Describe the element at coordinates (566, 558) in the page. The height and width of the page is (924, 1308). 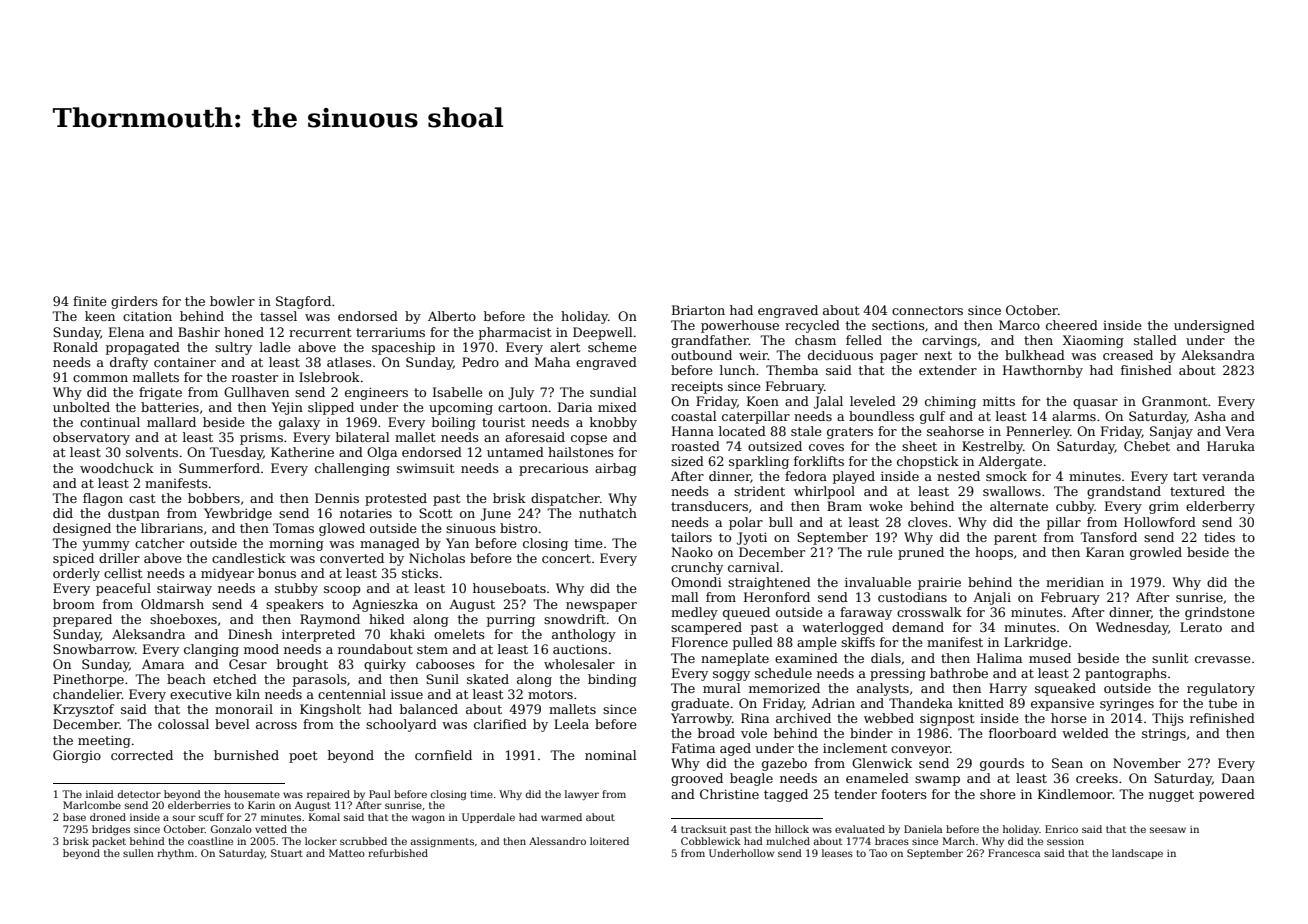
I see `concert` at that location.
